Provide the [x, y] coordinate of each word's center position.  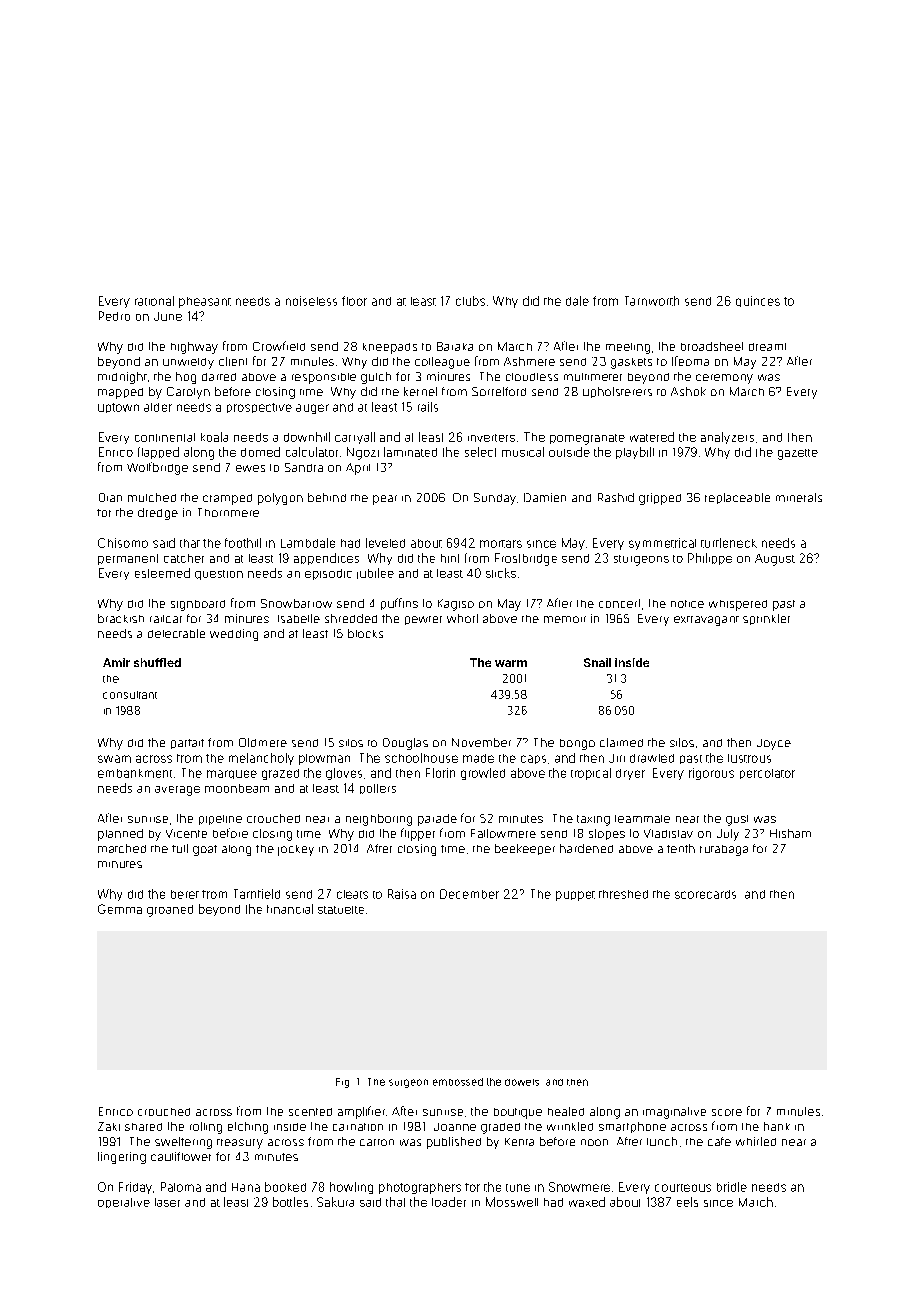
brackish [121, 618]
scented [310, 1112]
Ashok [688, 391]
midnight [122, 378]
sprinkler [766, 619]
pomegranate [587, 439]
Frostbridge [526, 559]
